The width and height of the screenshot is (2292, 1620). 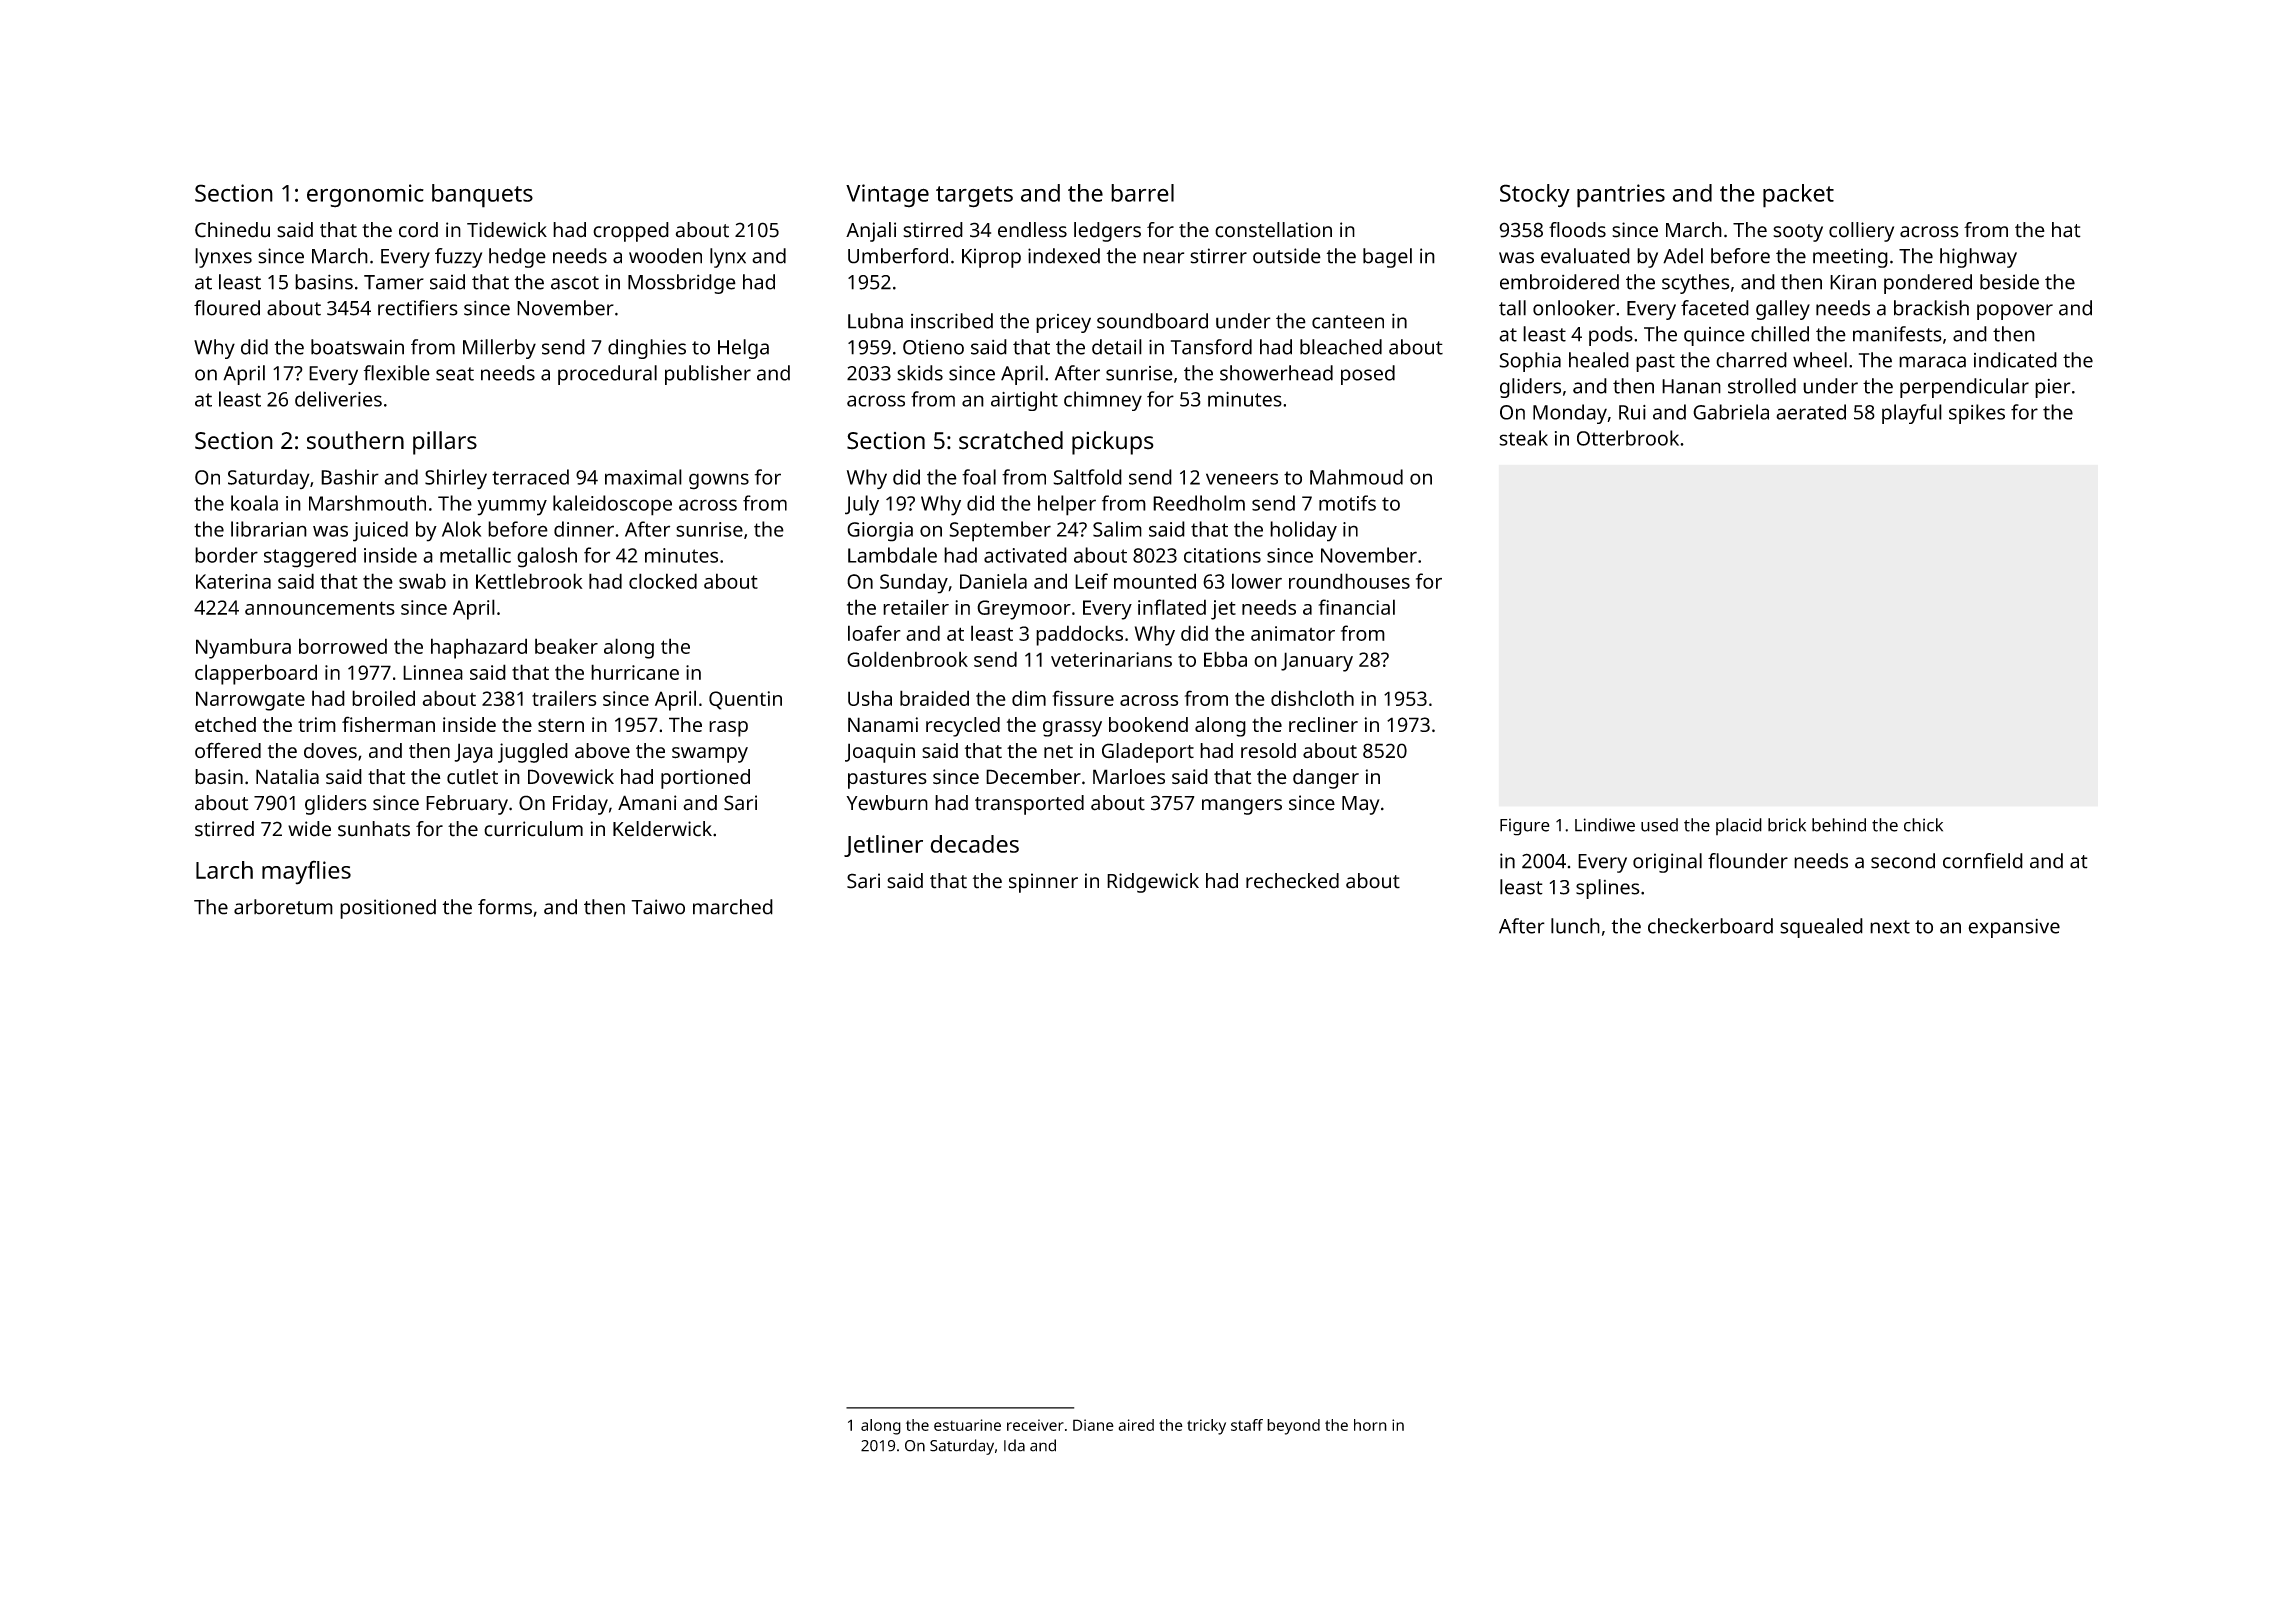 I want to click on Taiwo, so click(x=658, y=907).
